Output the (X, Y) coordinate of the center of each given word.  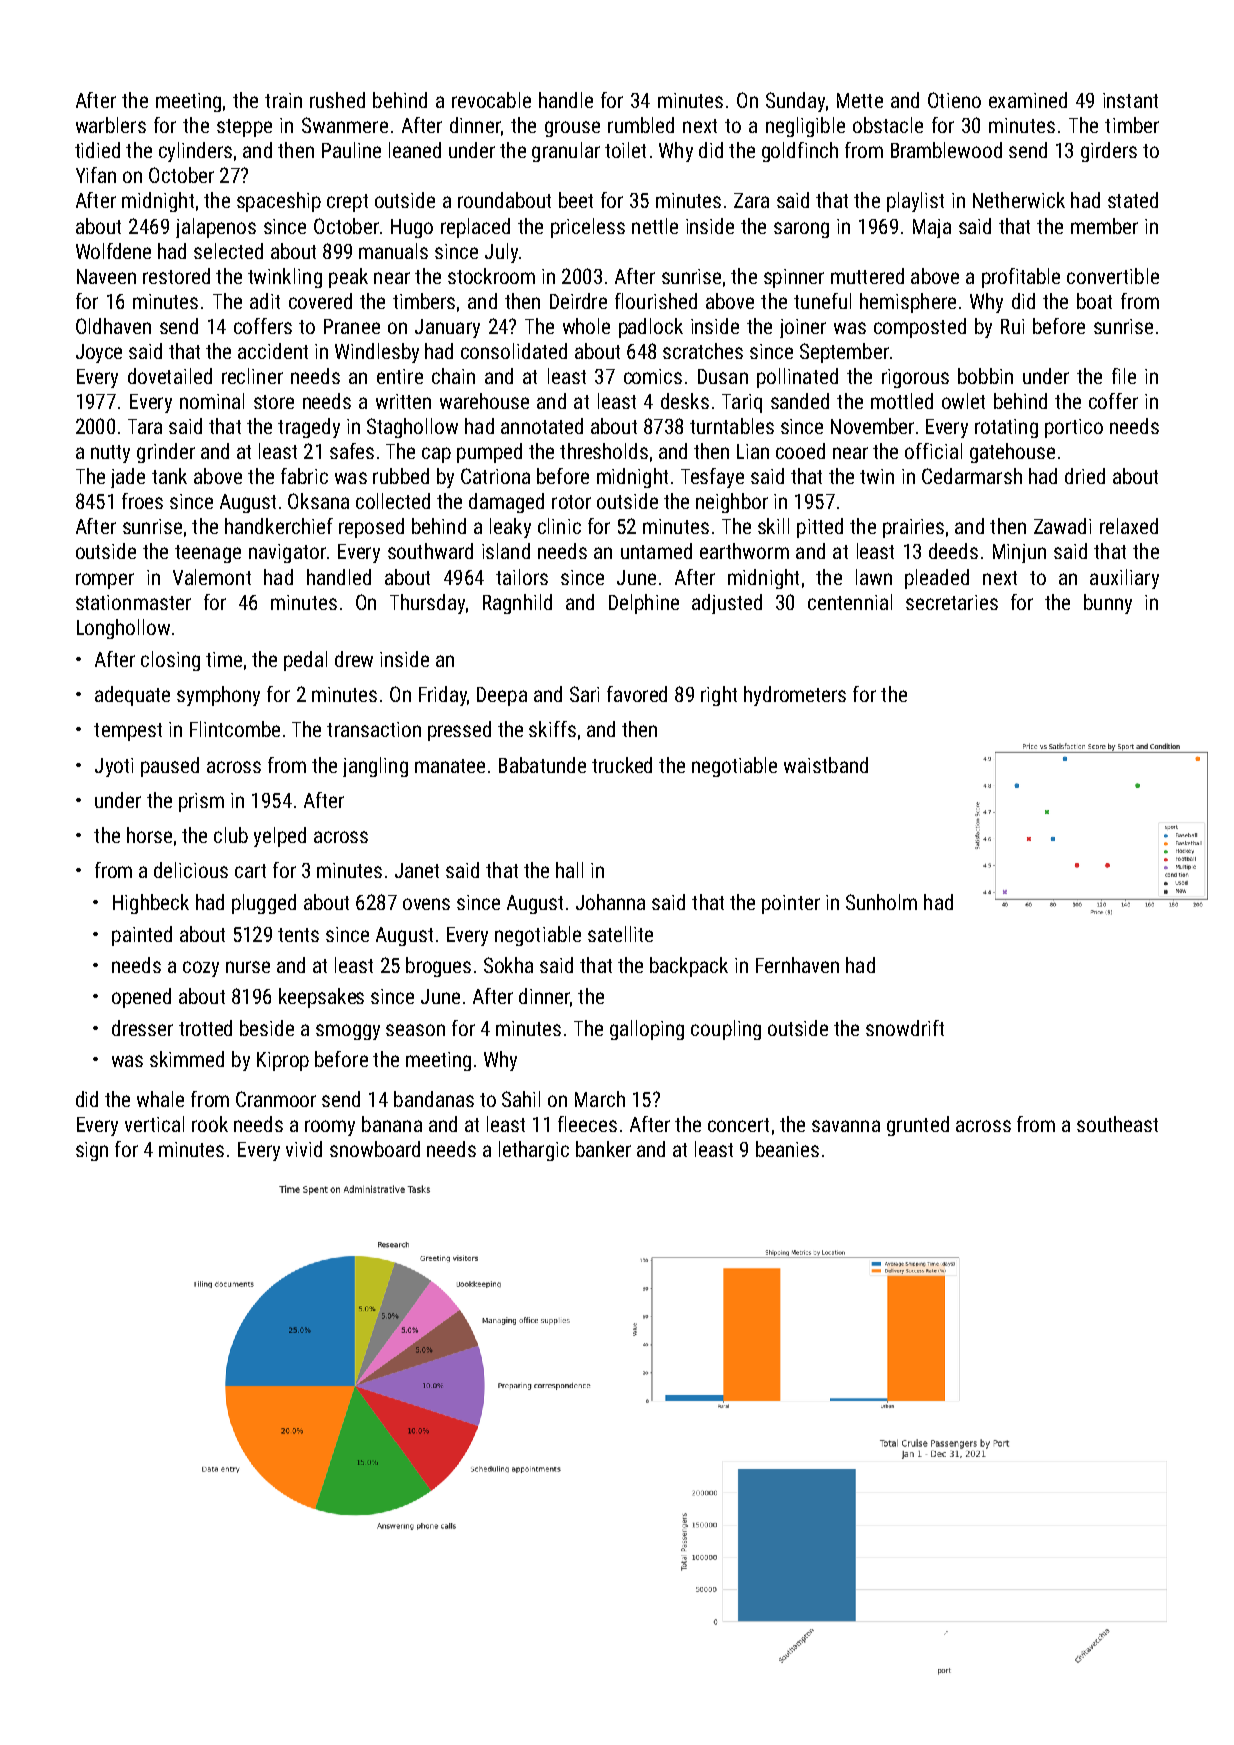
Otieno (954, 100)
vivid (304, 1149)
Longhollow (123, 629)
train (283, 100)
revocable (491, 100)
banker (603, 1149)
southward (430, 551)
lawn (874, 577)
